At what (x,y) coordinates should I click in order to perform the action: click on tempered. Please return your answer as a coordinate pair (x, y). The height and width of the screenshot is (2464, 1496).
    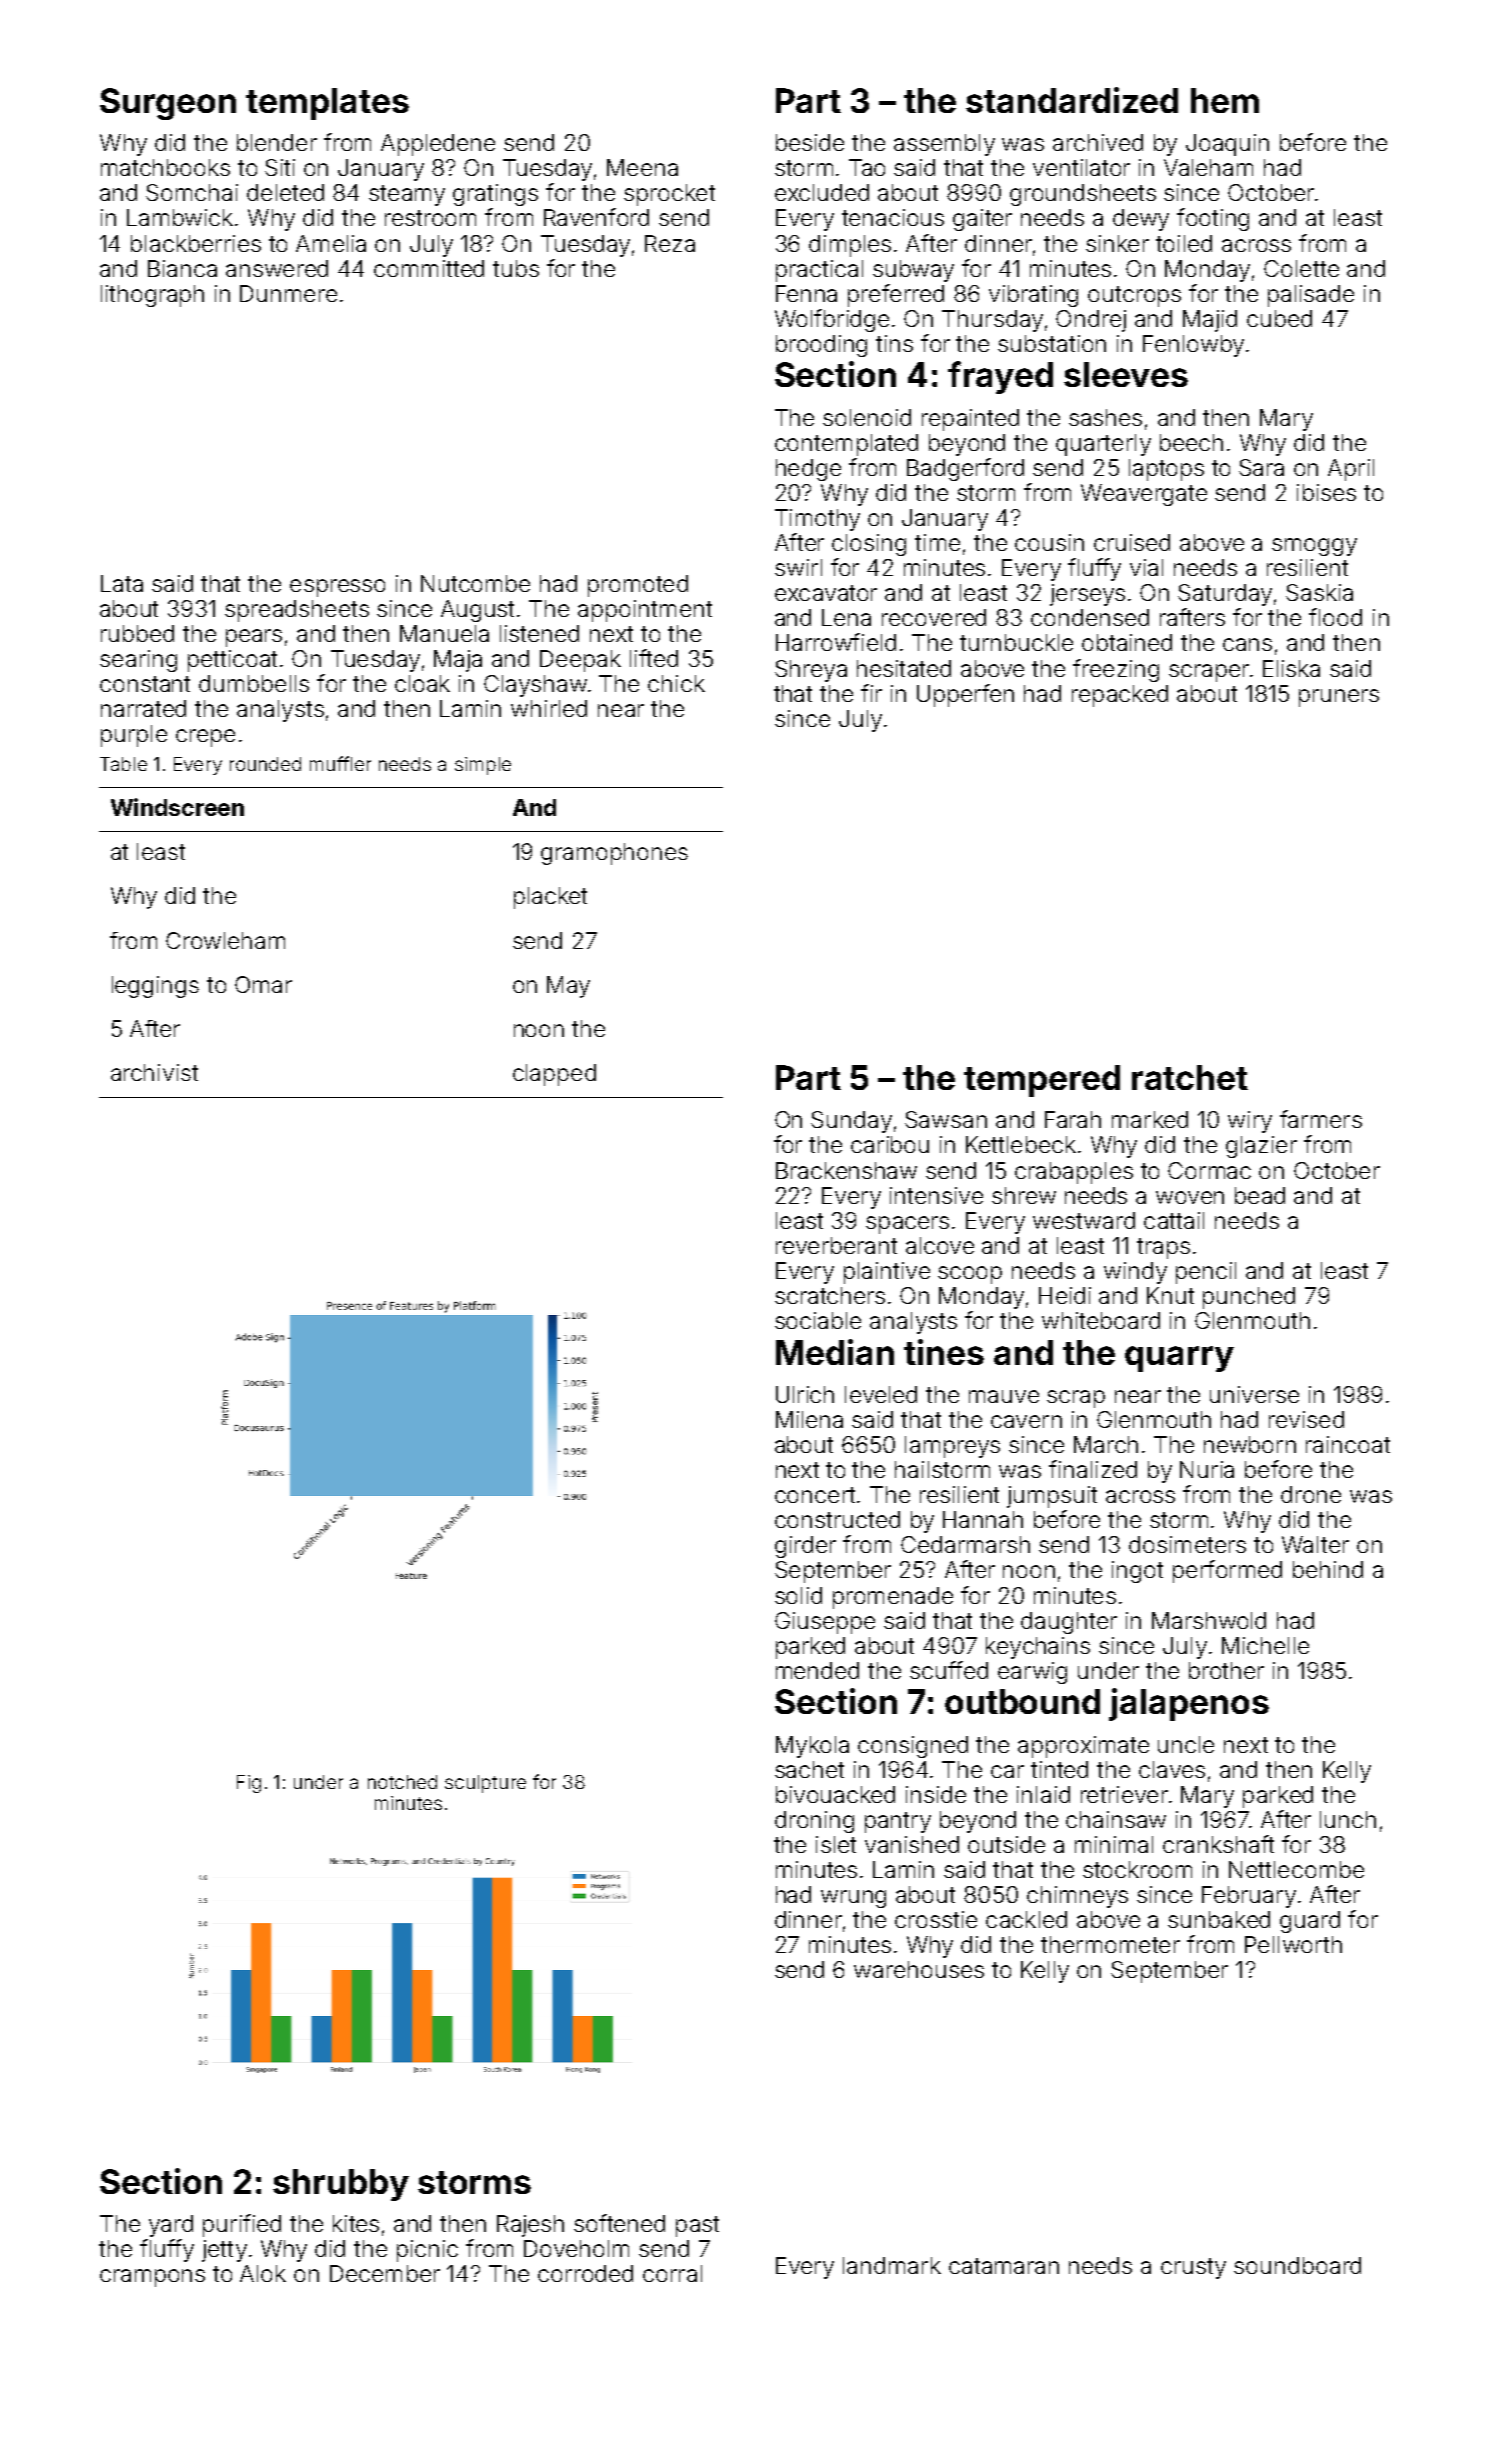
    Looking at the image, I should click on (1042, 1081).
